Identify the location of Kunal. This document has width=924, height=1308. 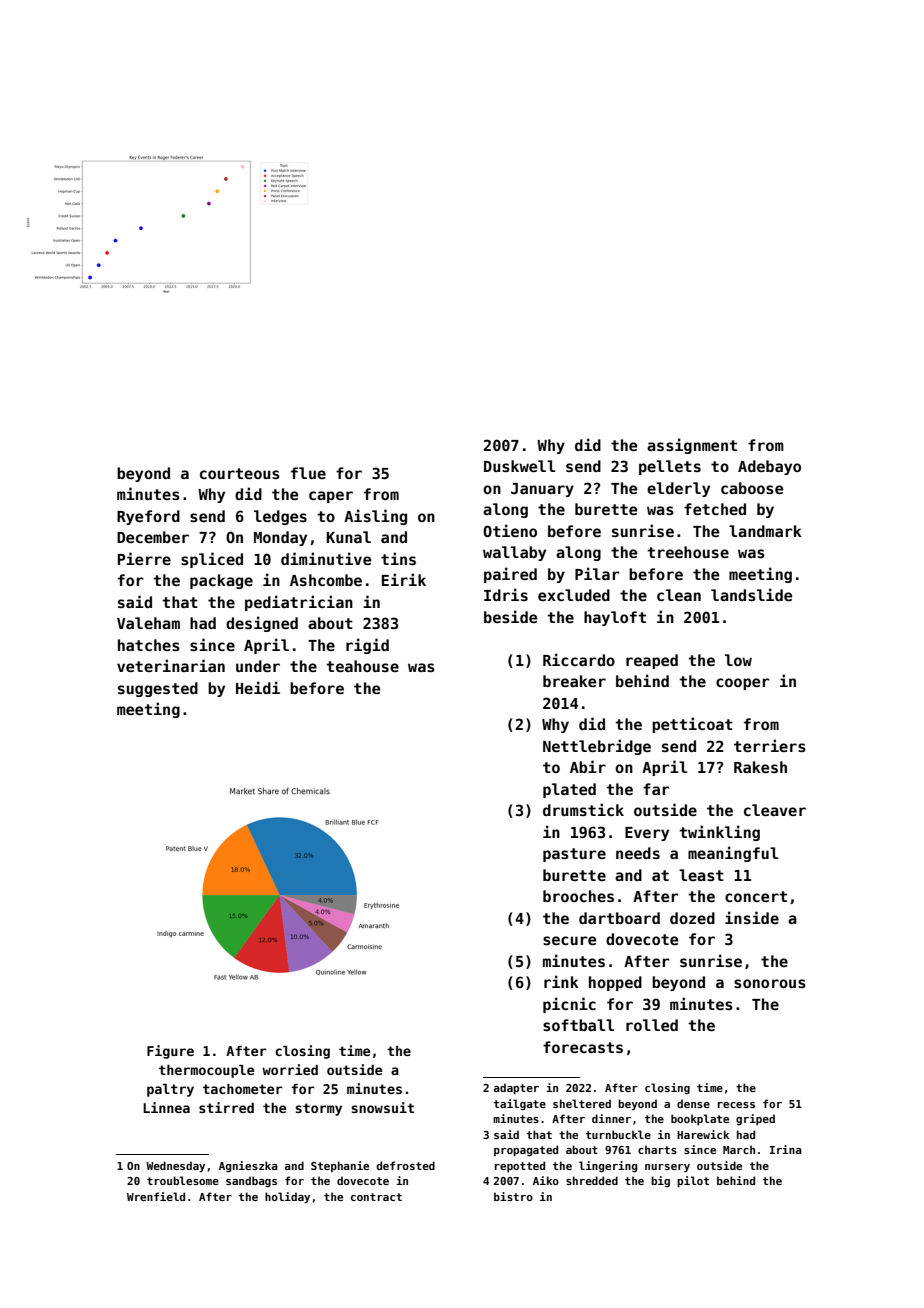
(349, 537).
